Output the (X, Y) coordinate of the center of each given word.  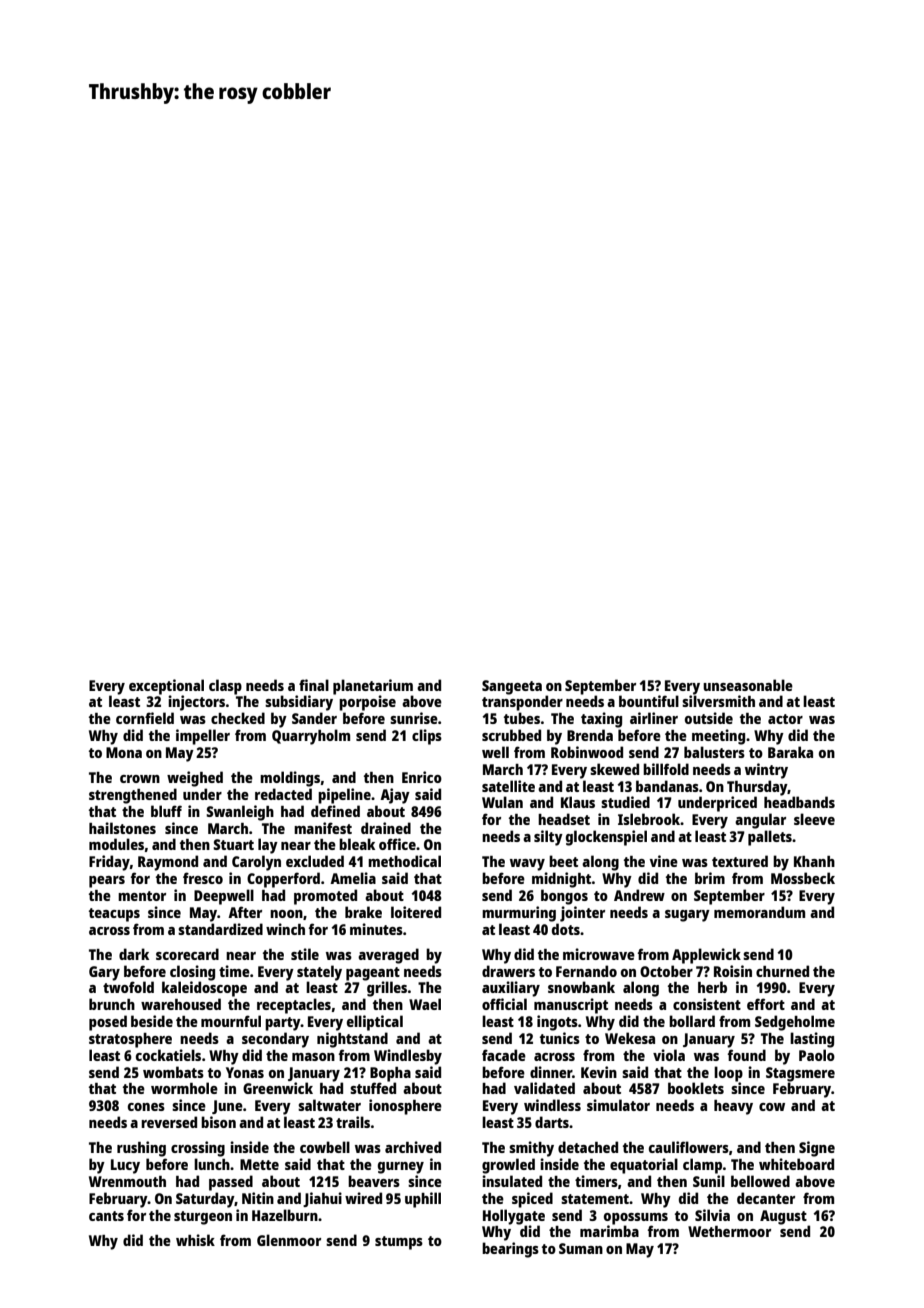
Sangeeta (512, 687)
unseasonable (748, 685)
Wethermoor (729, 1231)
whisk (195, 1240)
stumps (399, 1243)
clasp (225, 687)
